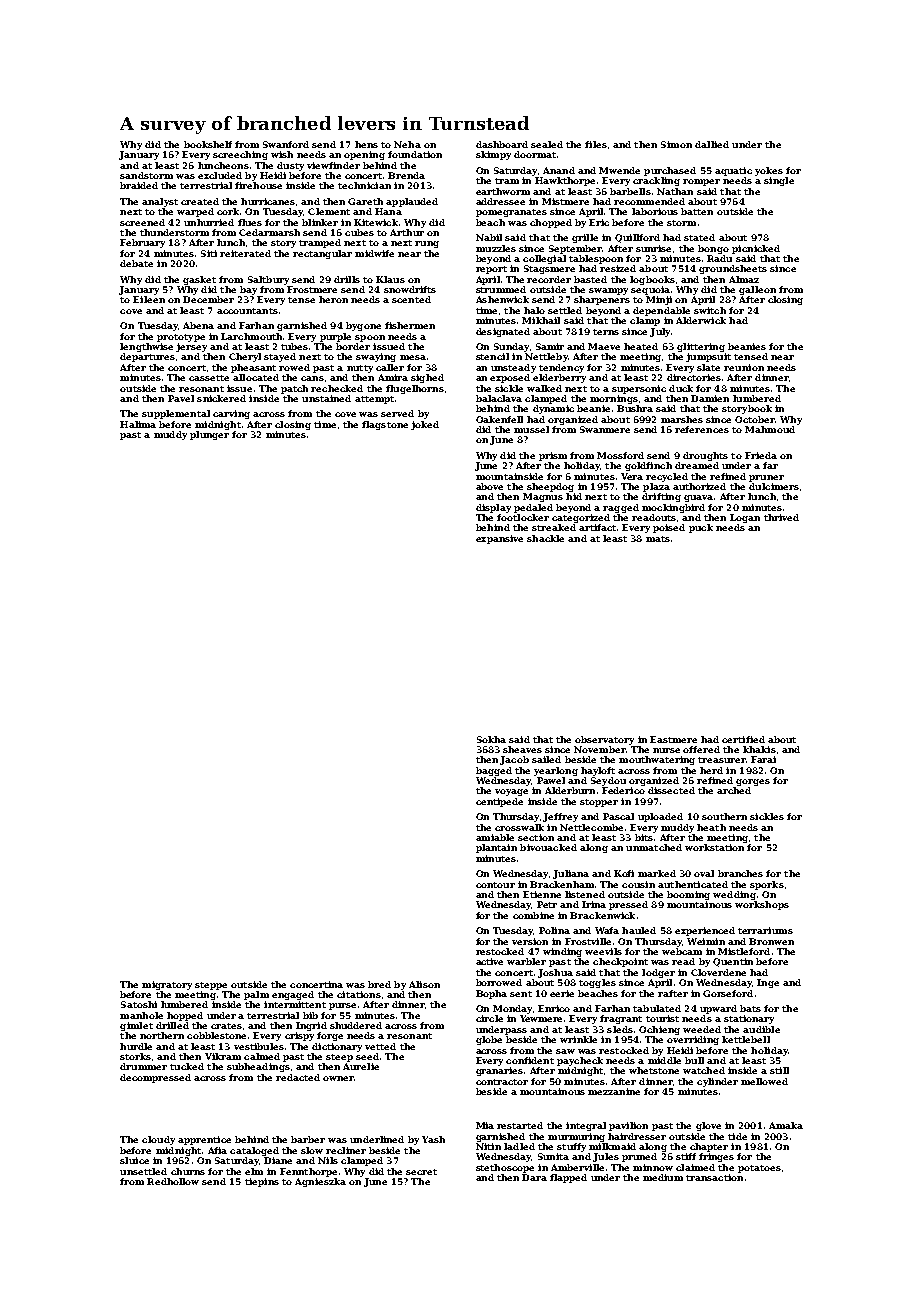 This screenshot has width=924, height=1308. Describe the element at coordinates (494, 771) in the screenshot. I see `bagged` at that location.
